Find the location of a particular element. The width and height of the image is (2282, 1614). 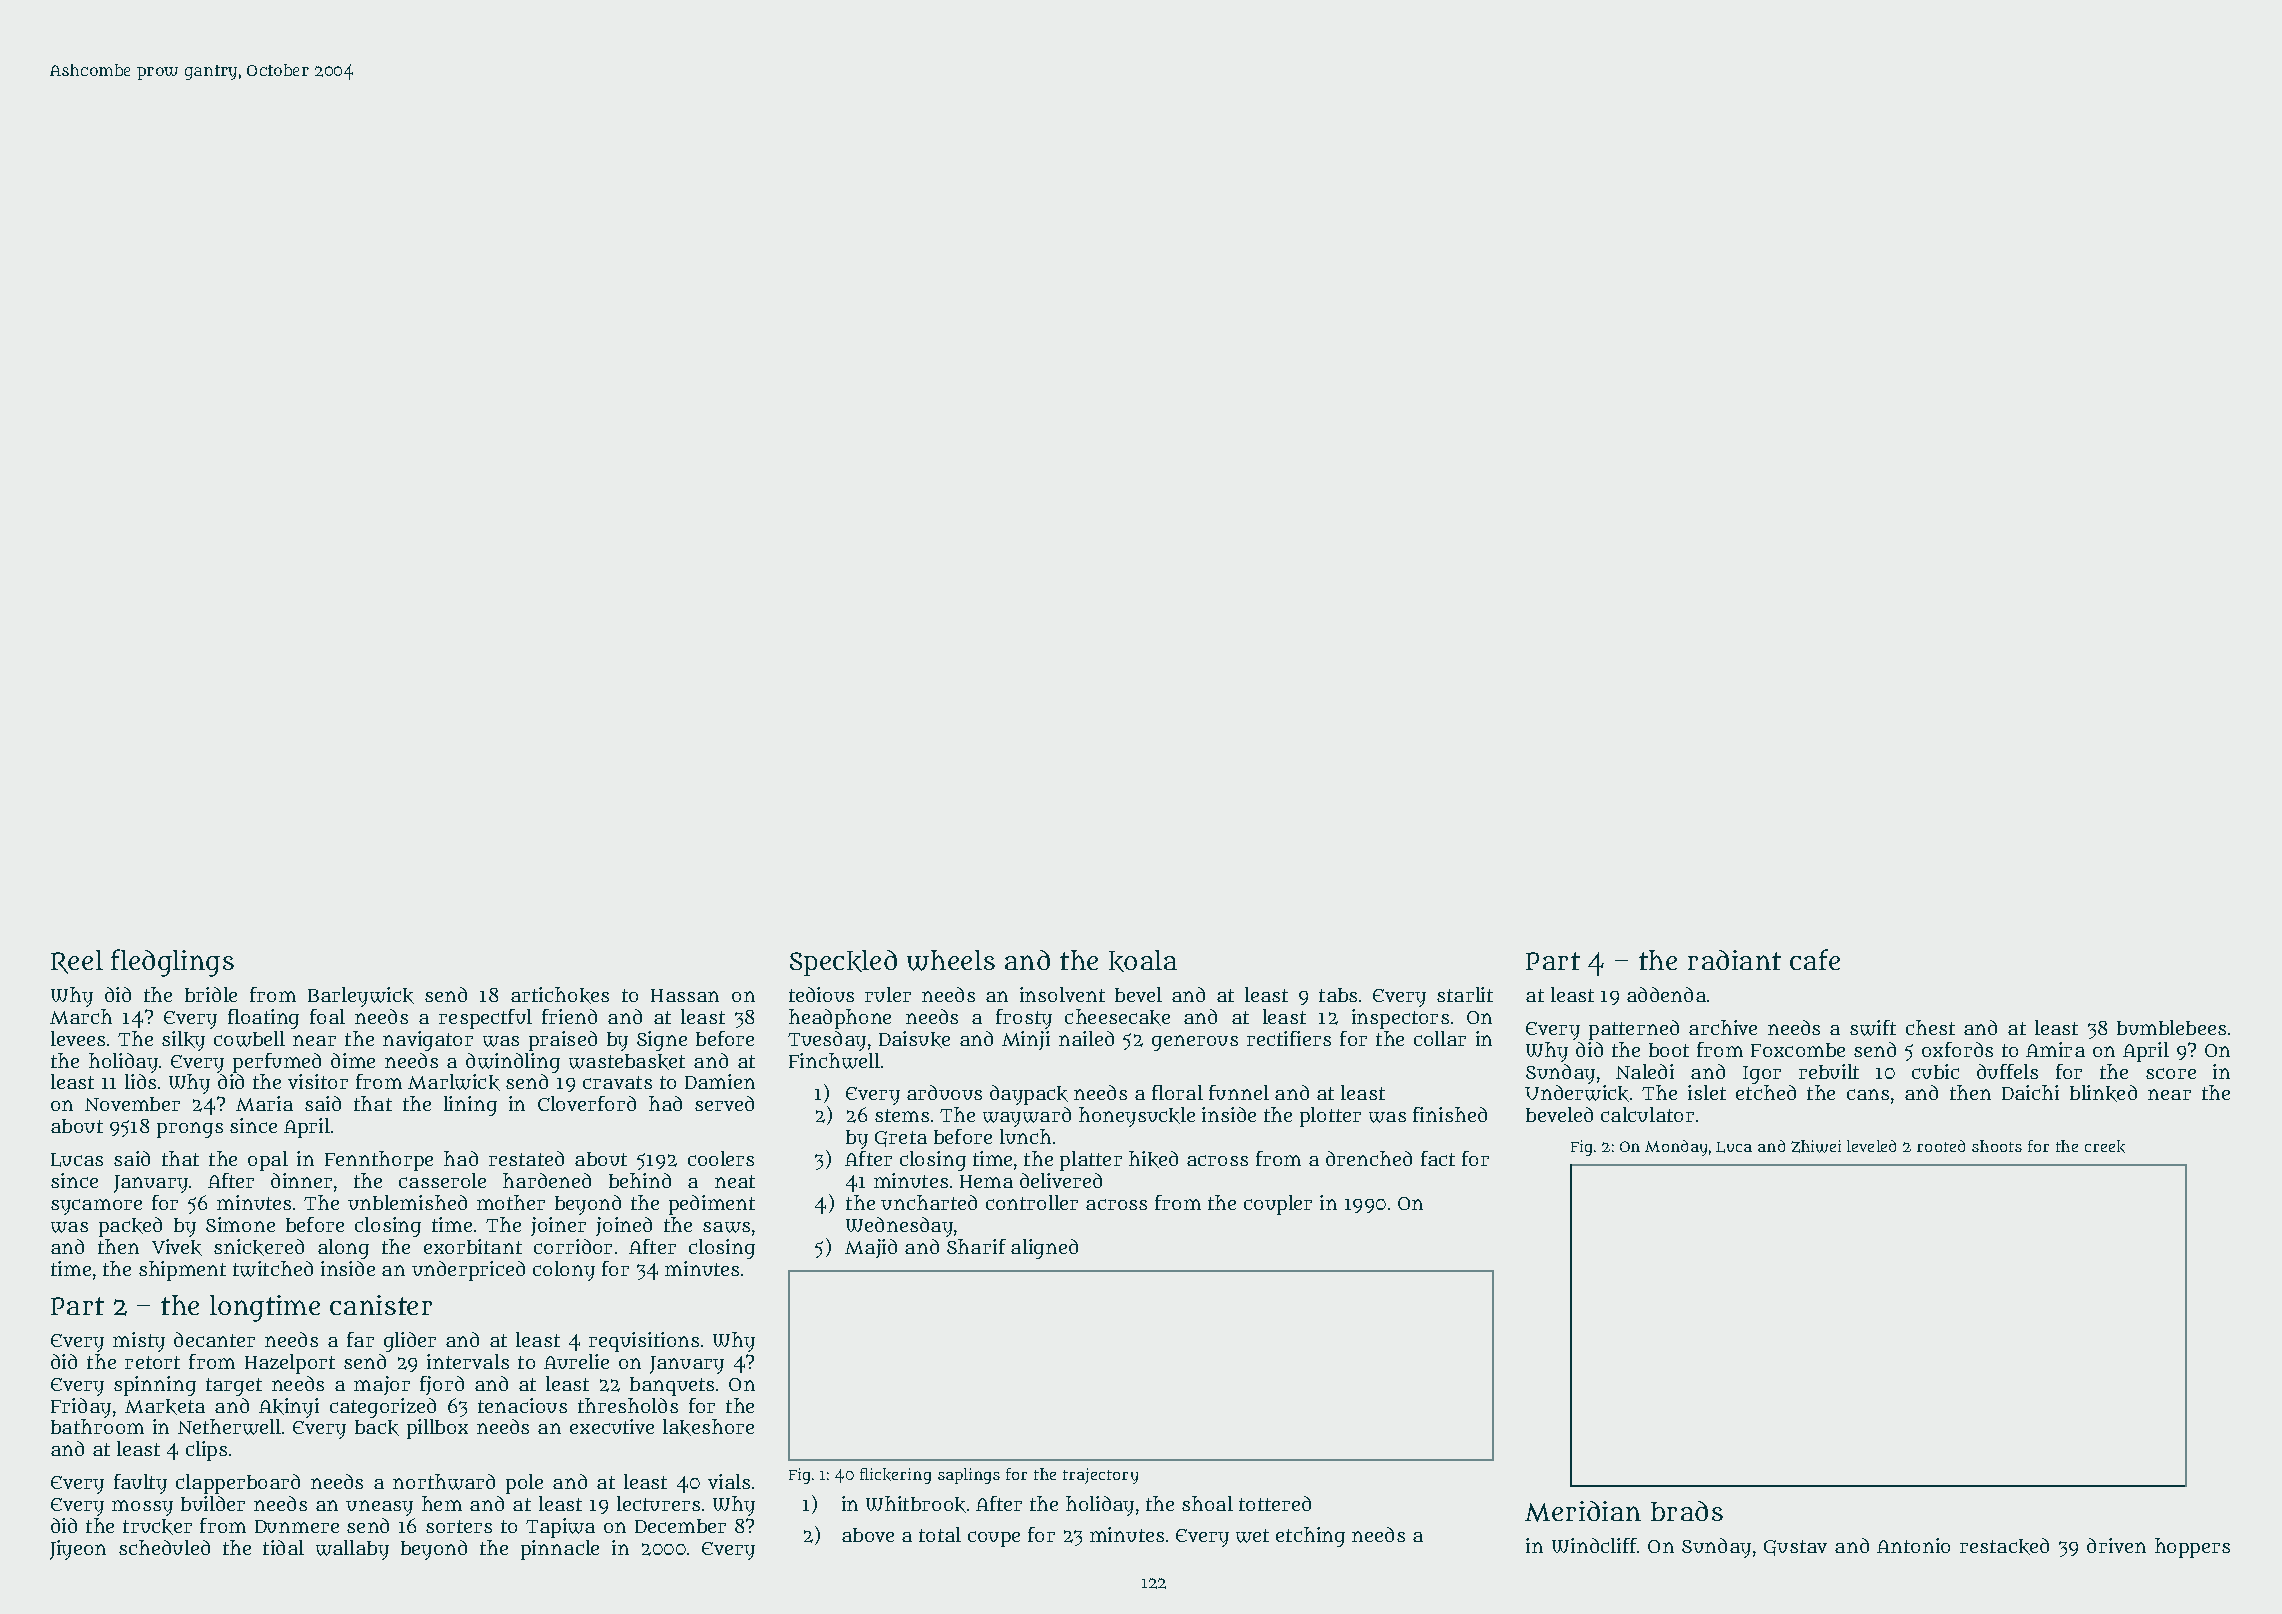

floral is located at coordinates (1177, 1092).
